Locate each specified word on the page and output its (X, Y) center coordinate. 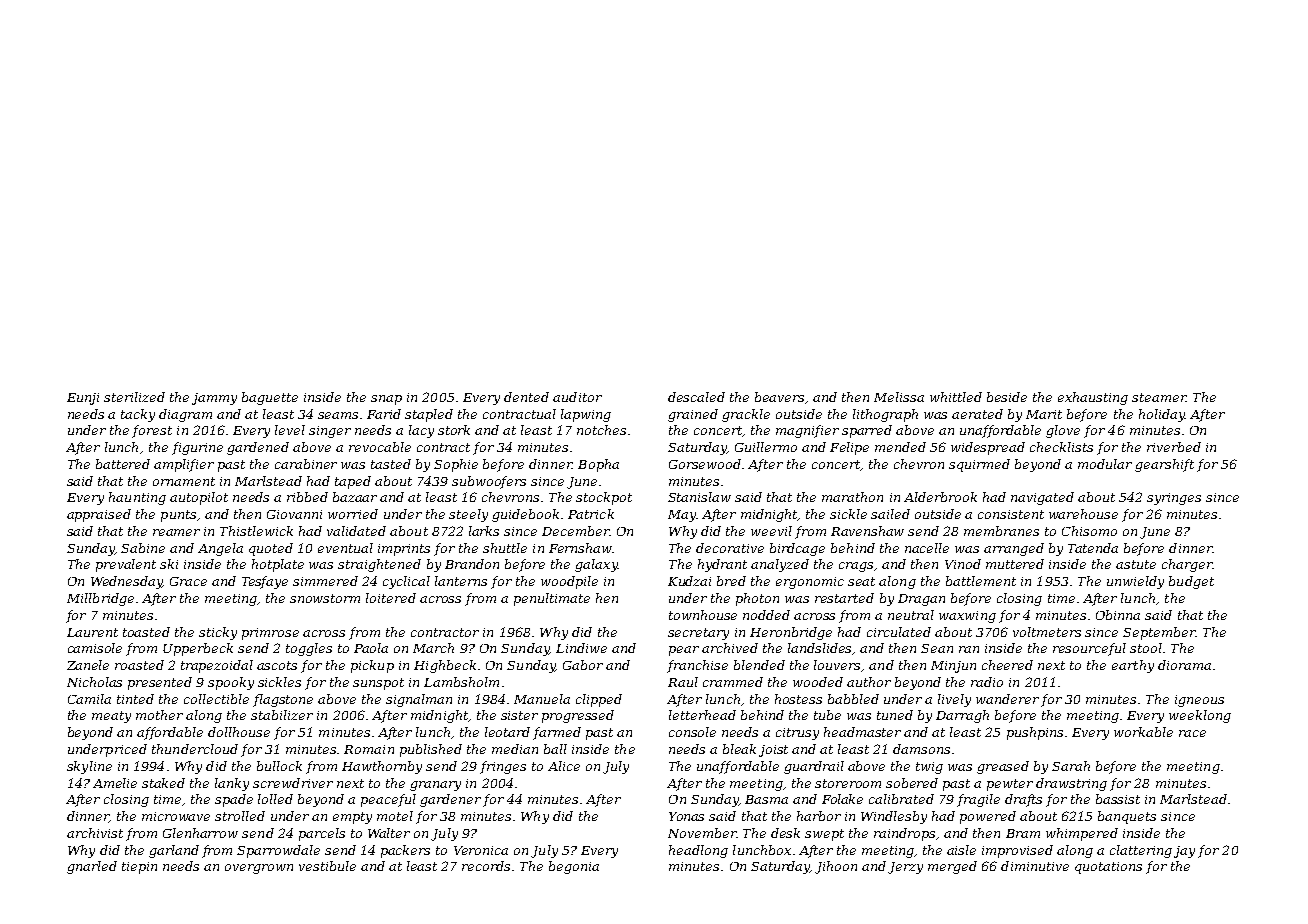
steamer (1159, 397)
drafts (1023, 800)
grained (693, 415)
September (1159, 633)
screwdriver (293, 783)
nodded (766, 615)
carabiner (306, 464)
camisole (95, 648)
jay (1184, 852)
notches (601, 430)
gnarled (92, 867)
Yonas (686, 816)
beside (1007, 397)
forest (152, 431)
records (486, 866)
